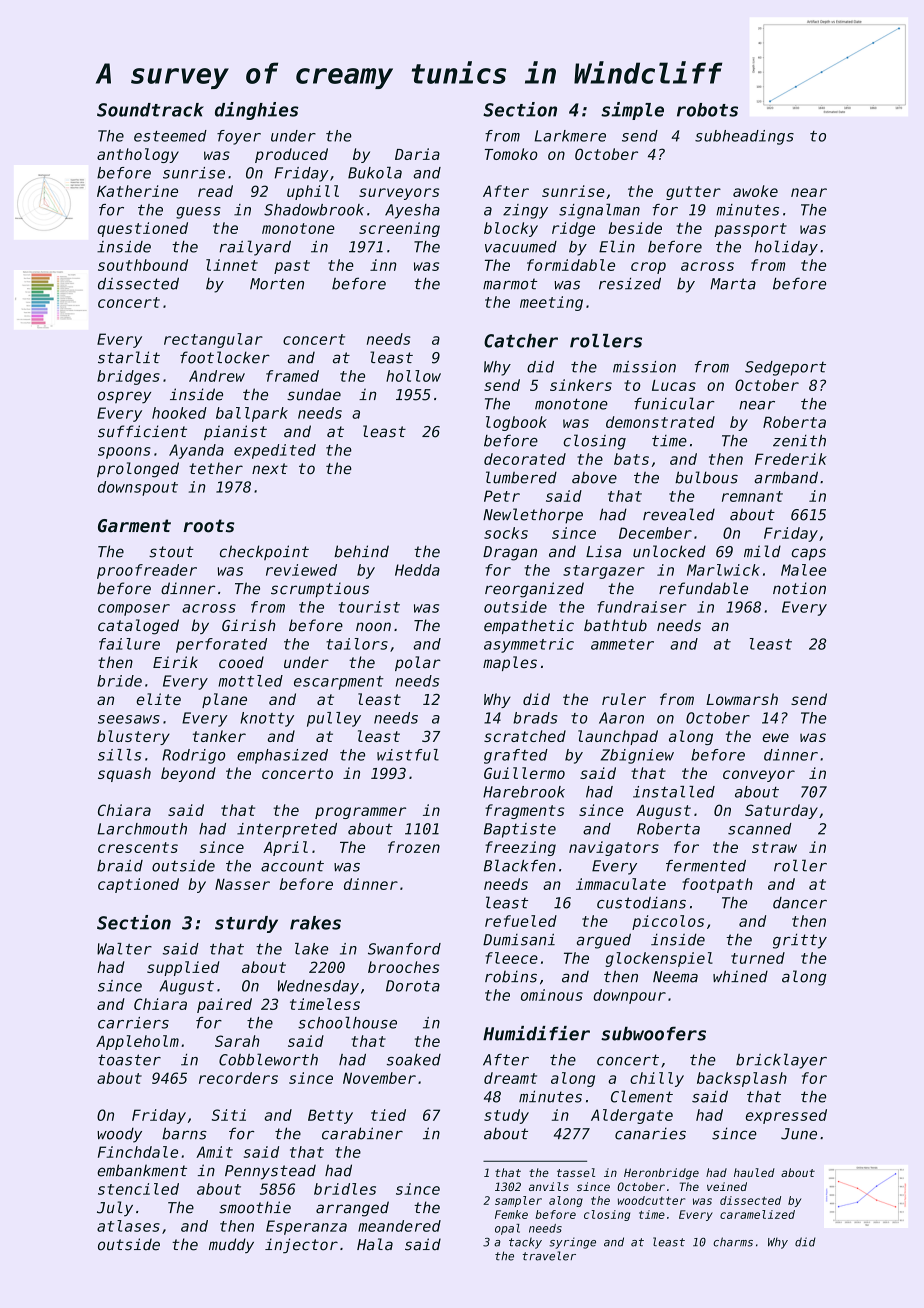  I want to click on Newlethorpe, so click(533, 516).
